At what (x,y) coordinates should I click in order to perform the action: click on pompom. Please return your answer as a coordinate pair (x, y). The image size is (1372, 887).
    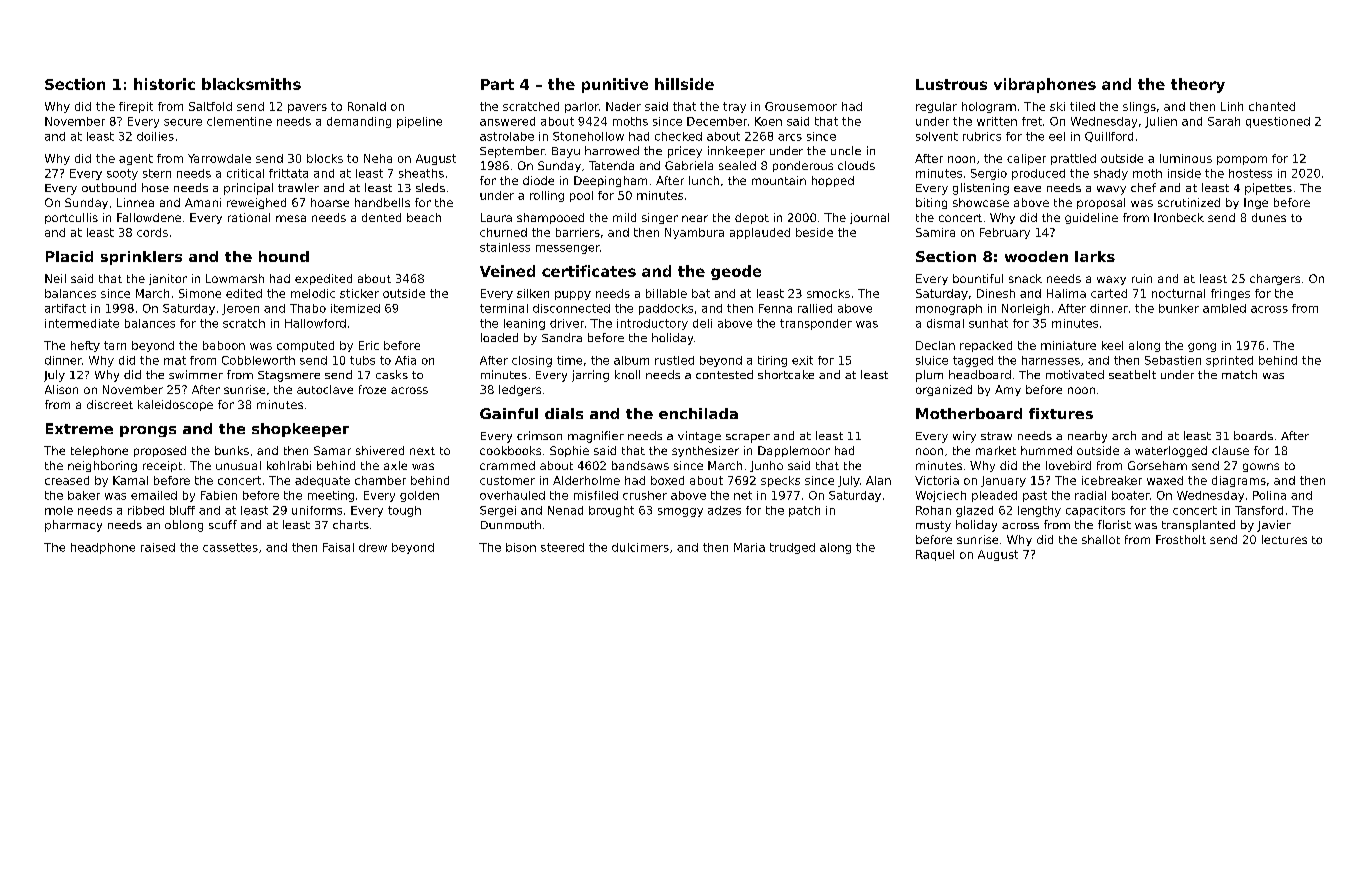
    Looking at the image, I should click on (1242, 160).
